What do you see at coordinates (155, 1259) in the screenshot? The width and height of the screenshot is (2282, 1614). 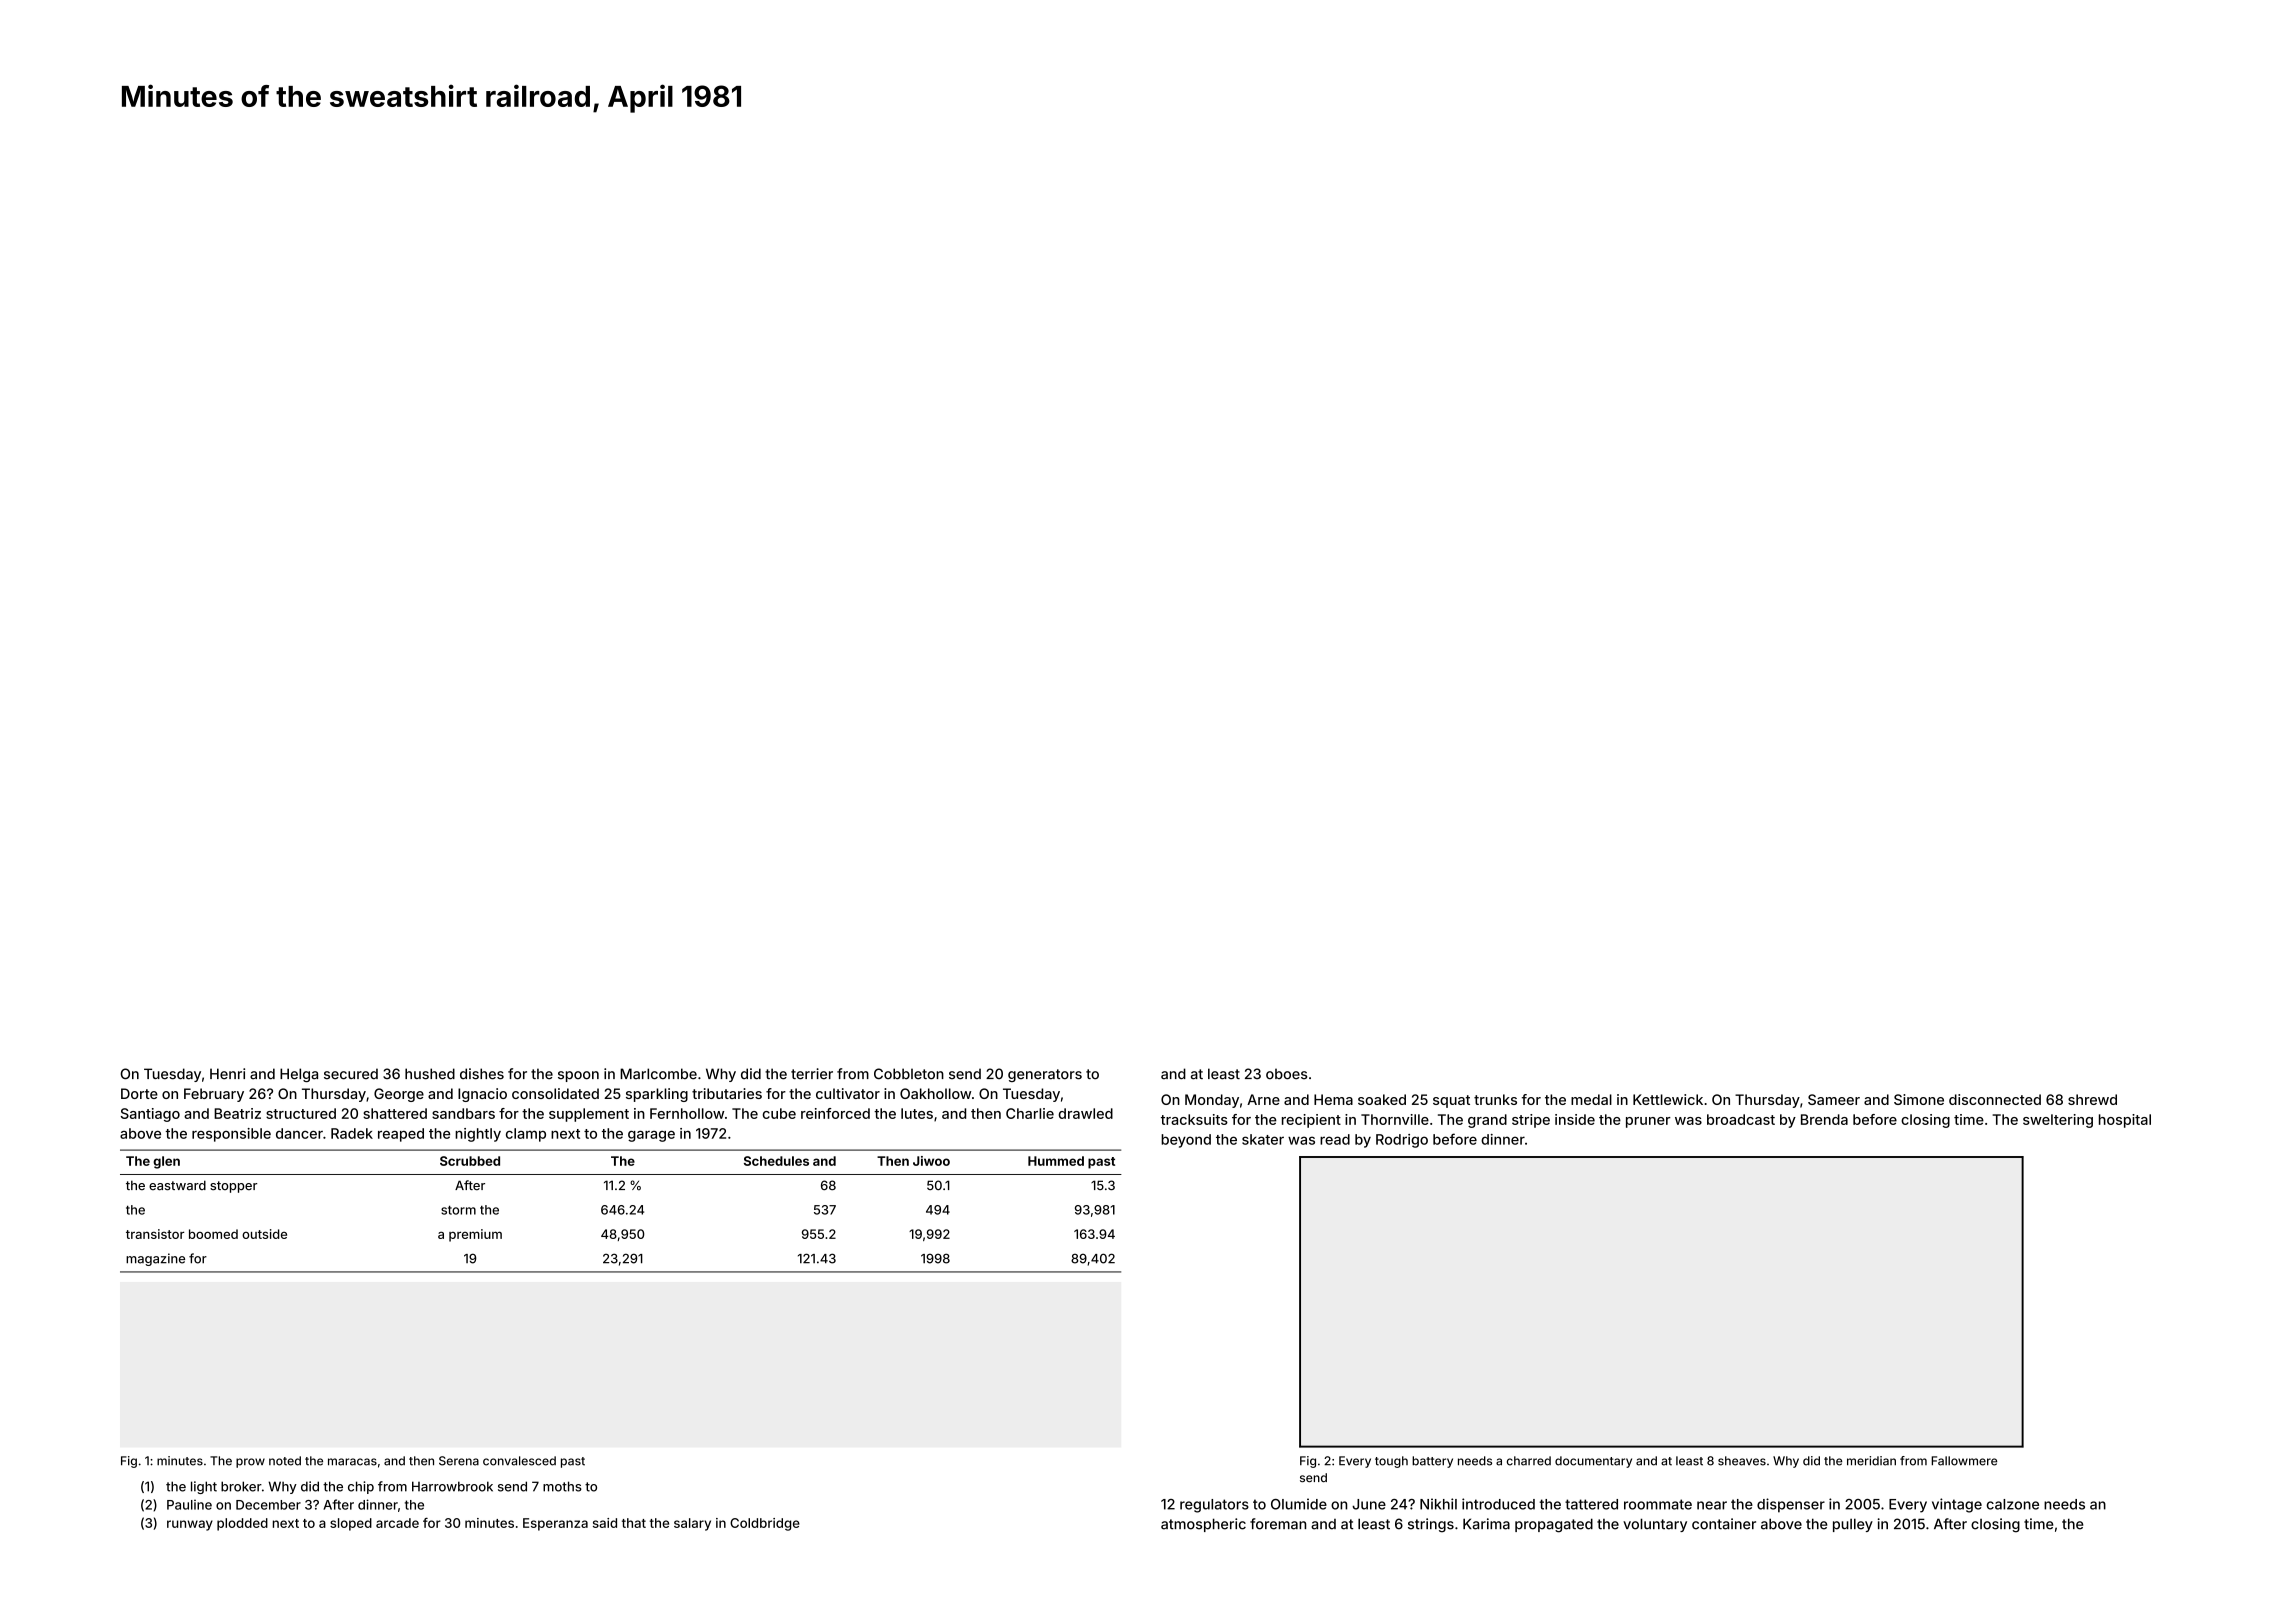 I see `magazine` at bounding box center [155, 1259].
